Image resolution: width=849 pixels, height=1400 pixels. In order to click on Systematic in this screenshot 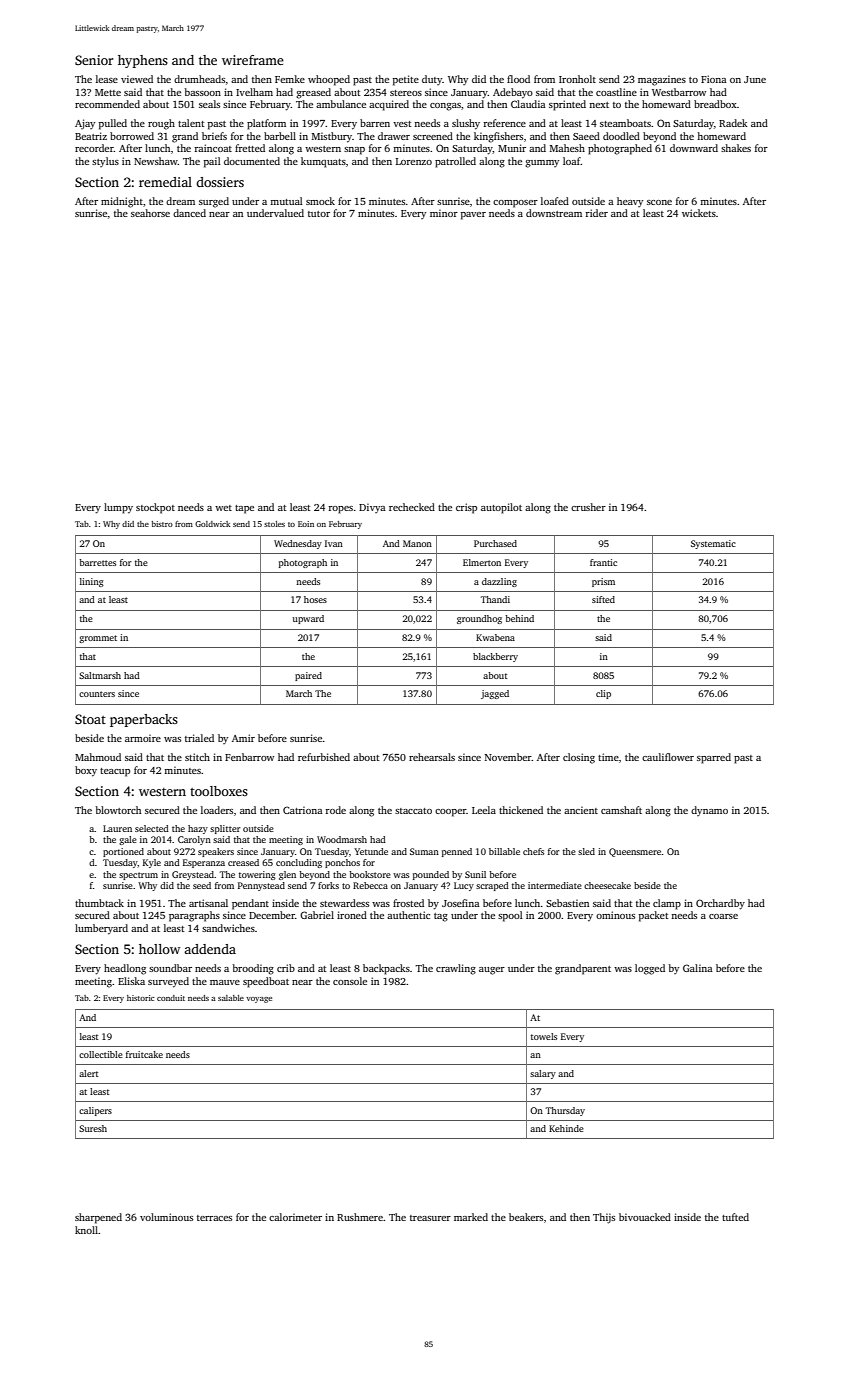, I will do `click(713, 544)`.
